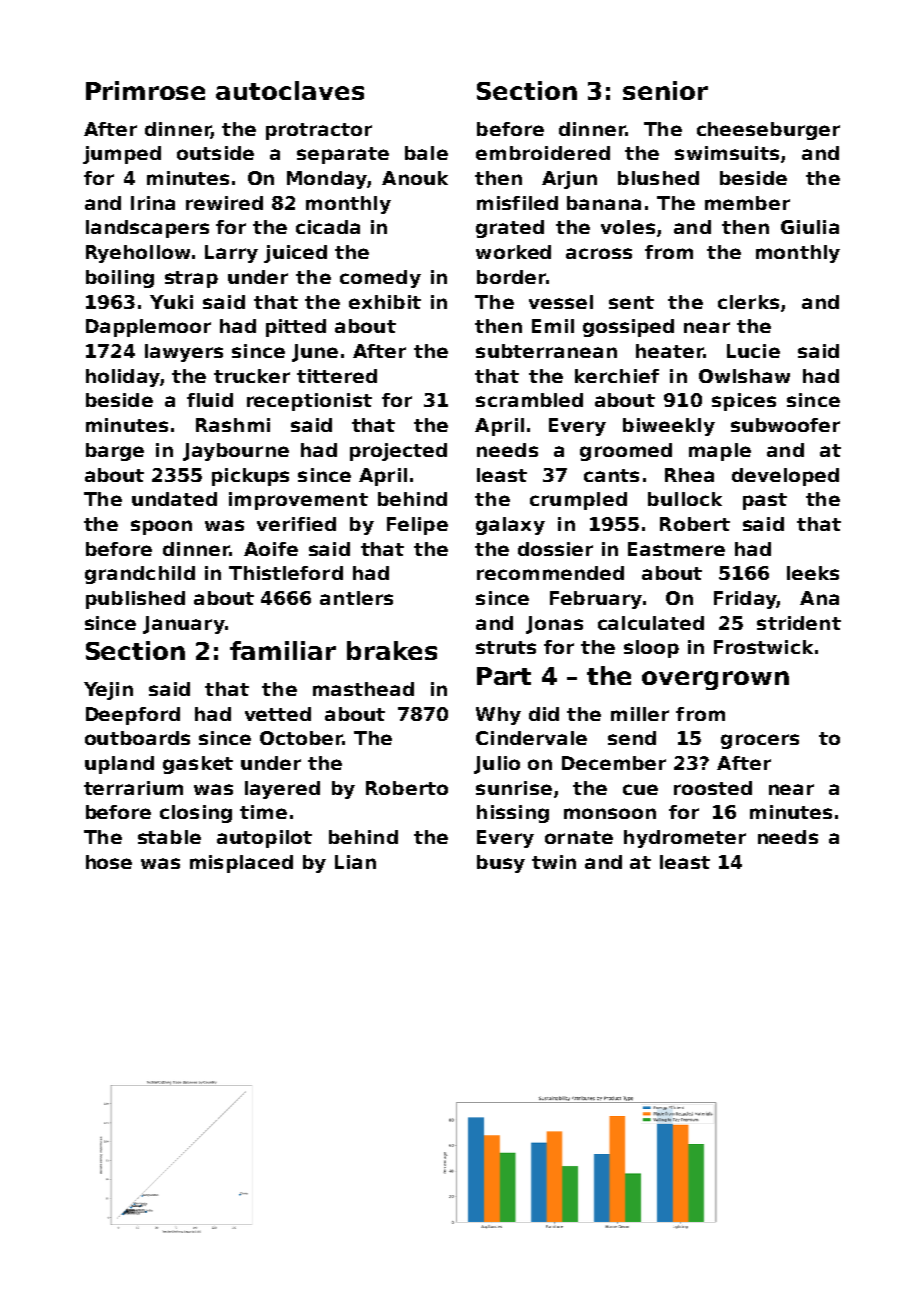  I want to click on senior, so click(665, 90).
